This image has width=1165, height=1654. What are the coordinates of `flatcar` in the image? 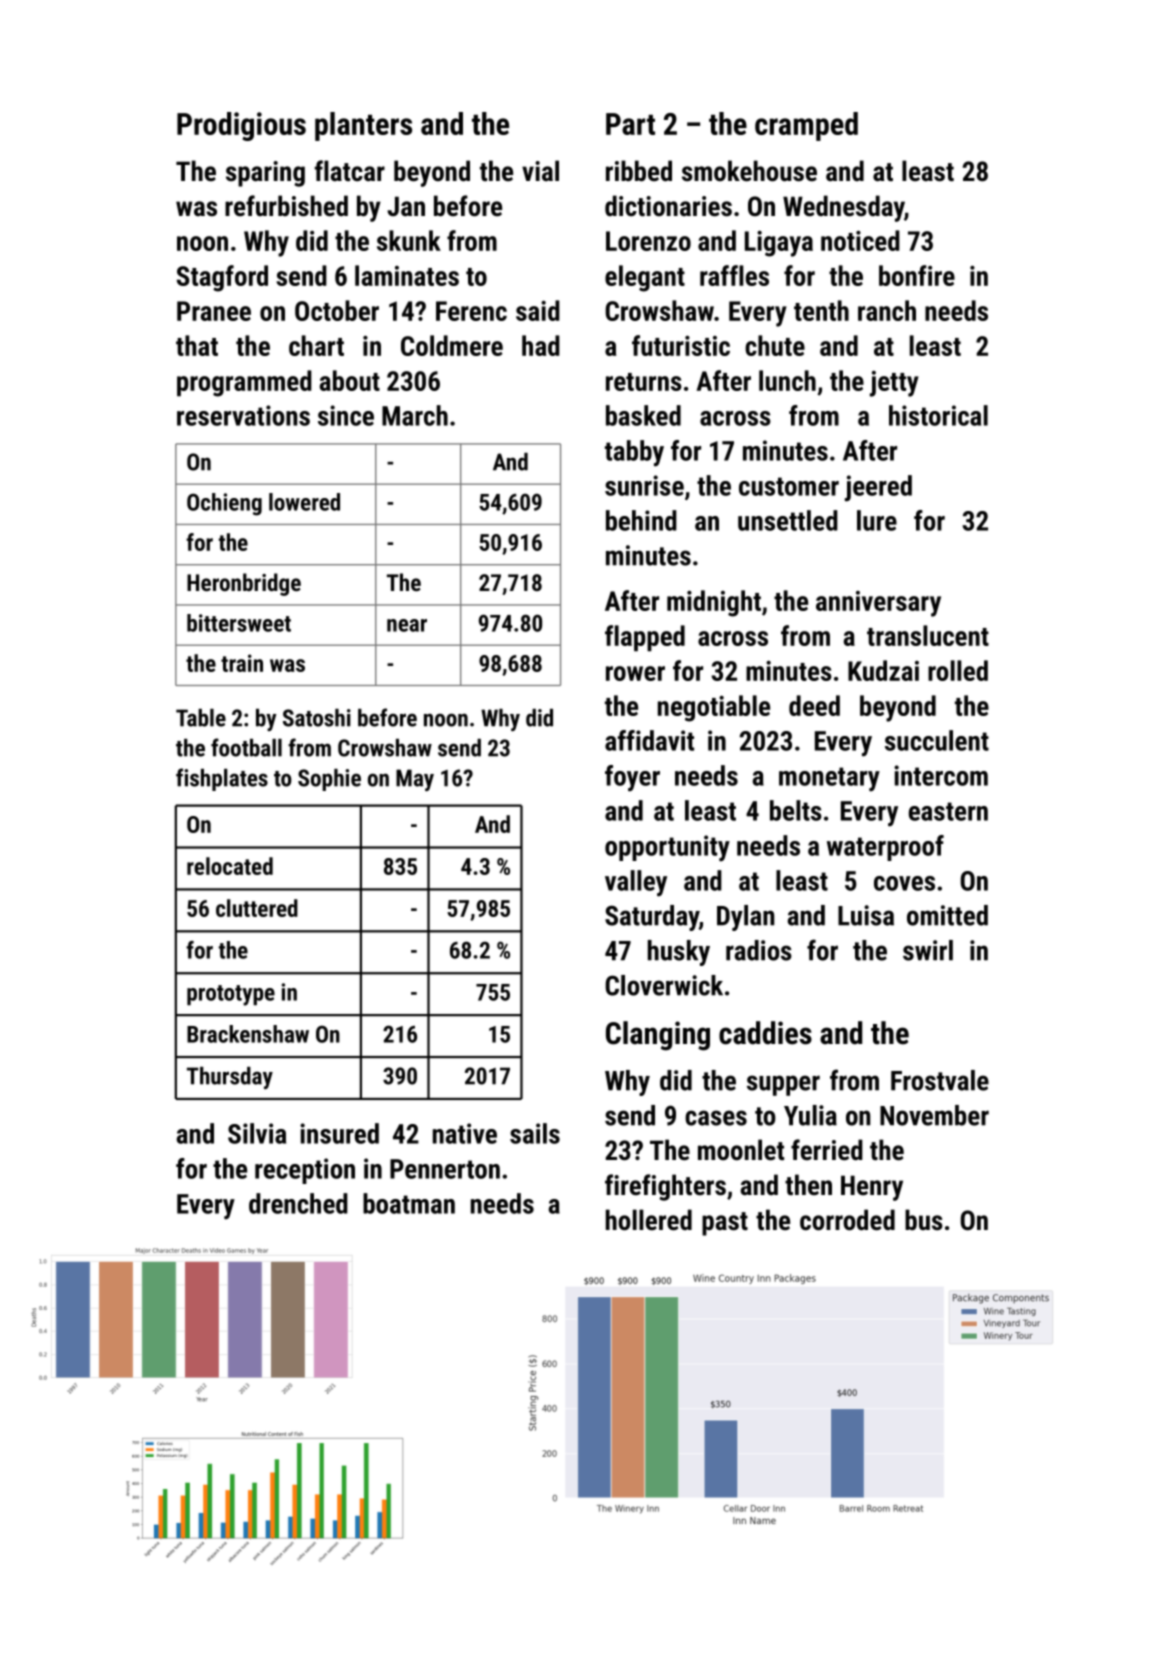 It's located at (349, 171).
